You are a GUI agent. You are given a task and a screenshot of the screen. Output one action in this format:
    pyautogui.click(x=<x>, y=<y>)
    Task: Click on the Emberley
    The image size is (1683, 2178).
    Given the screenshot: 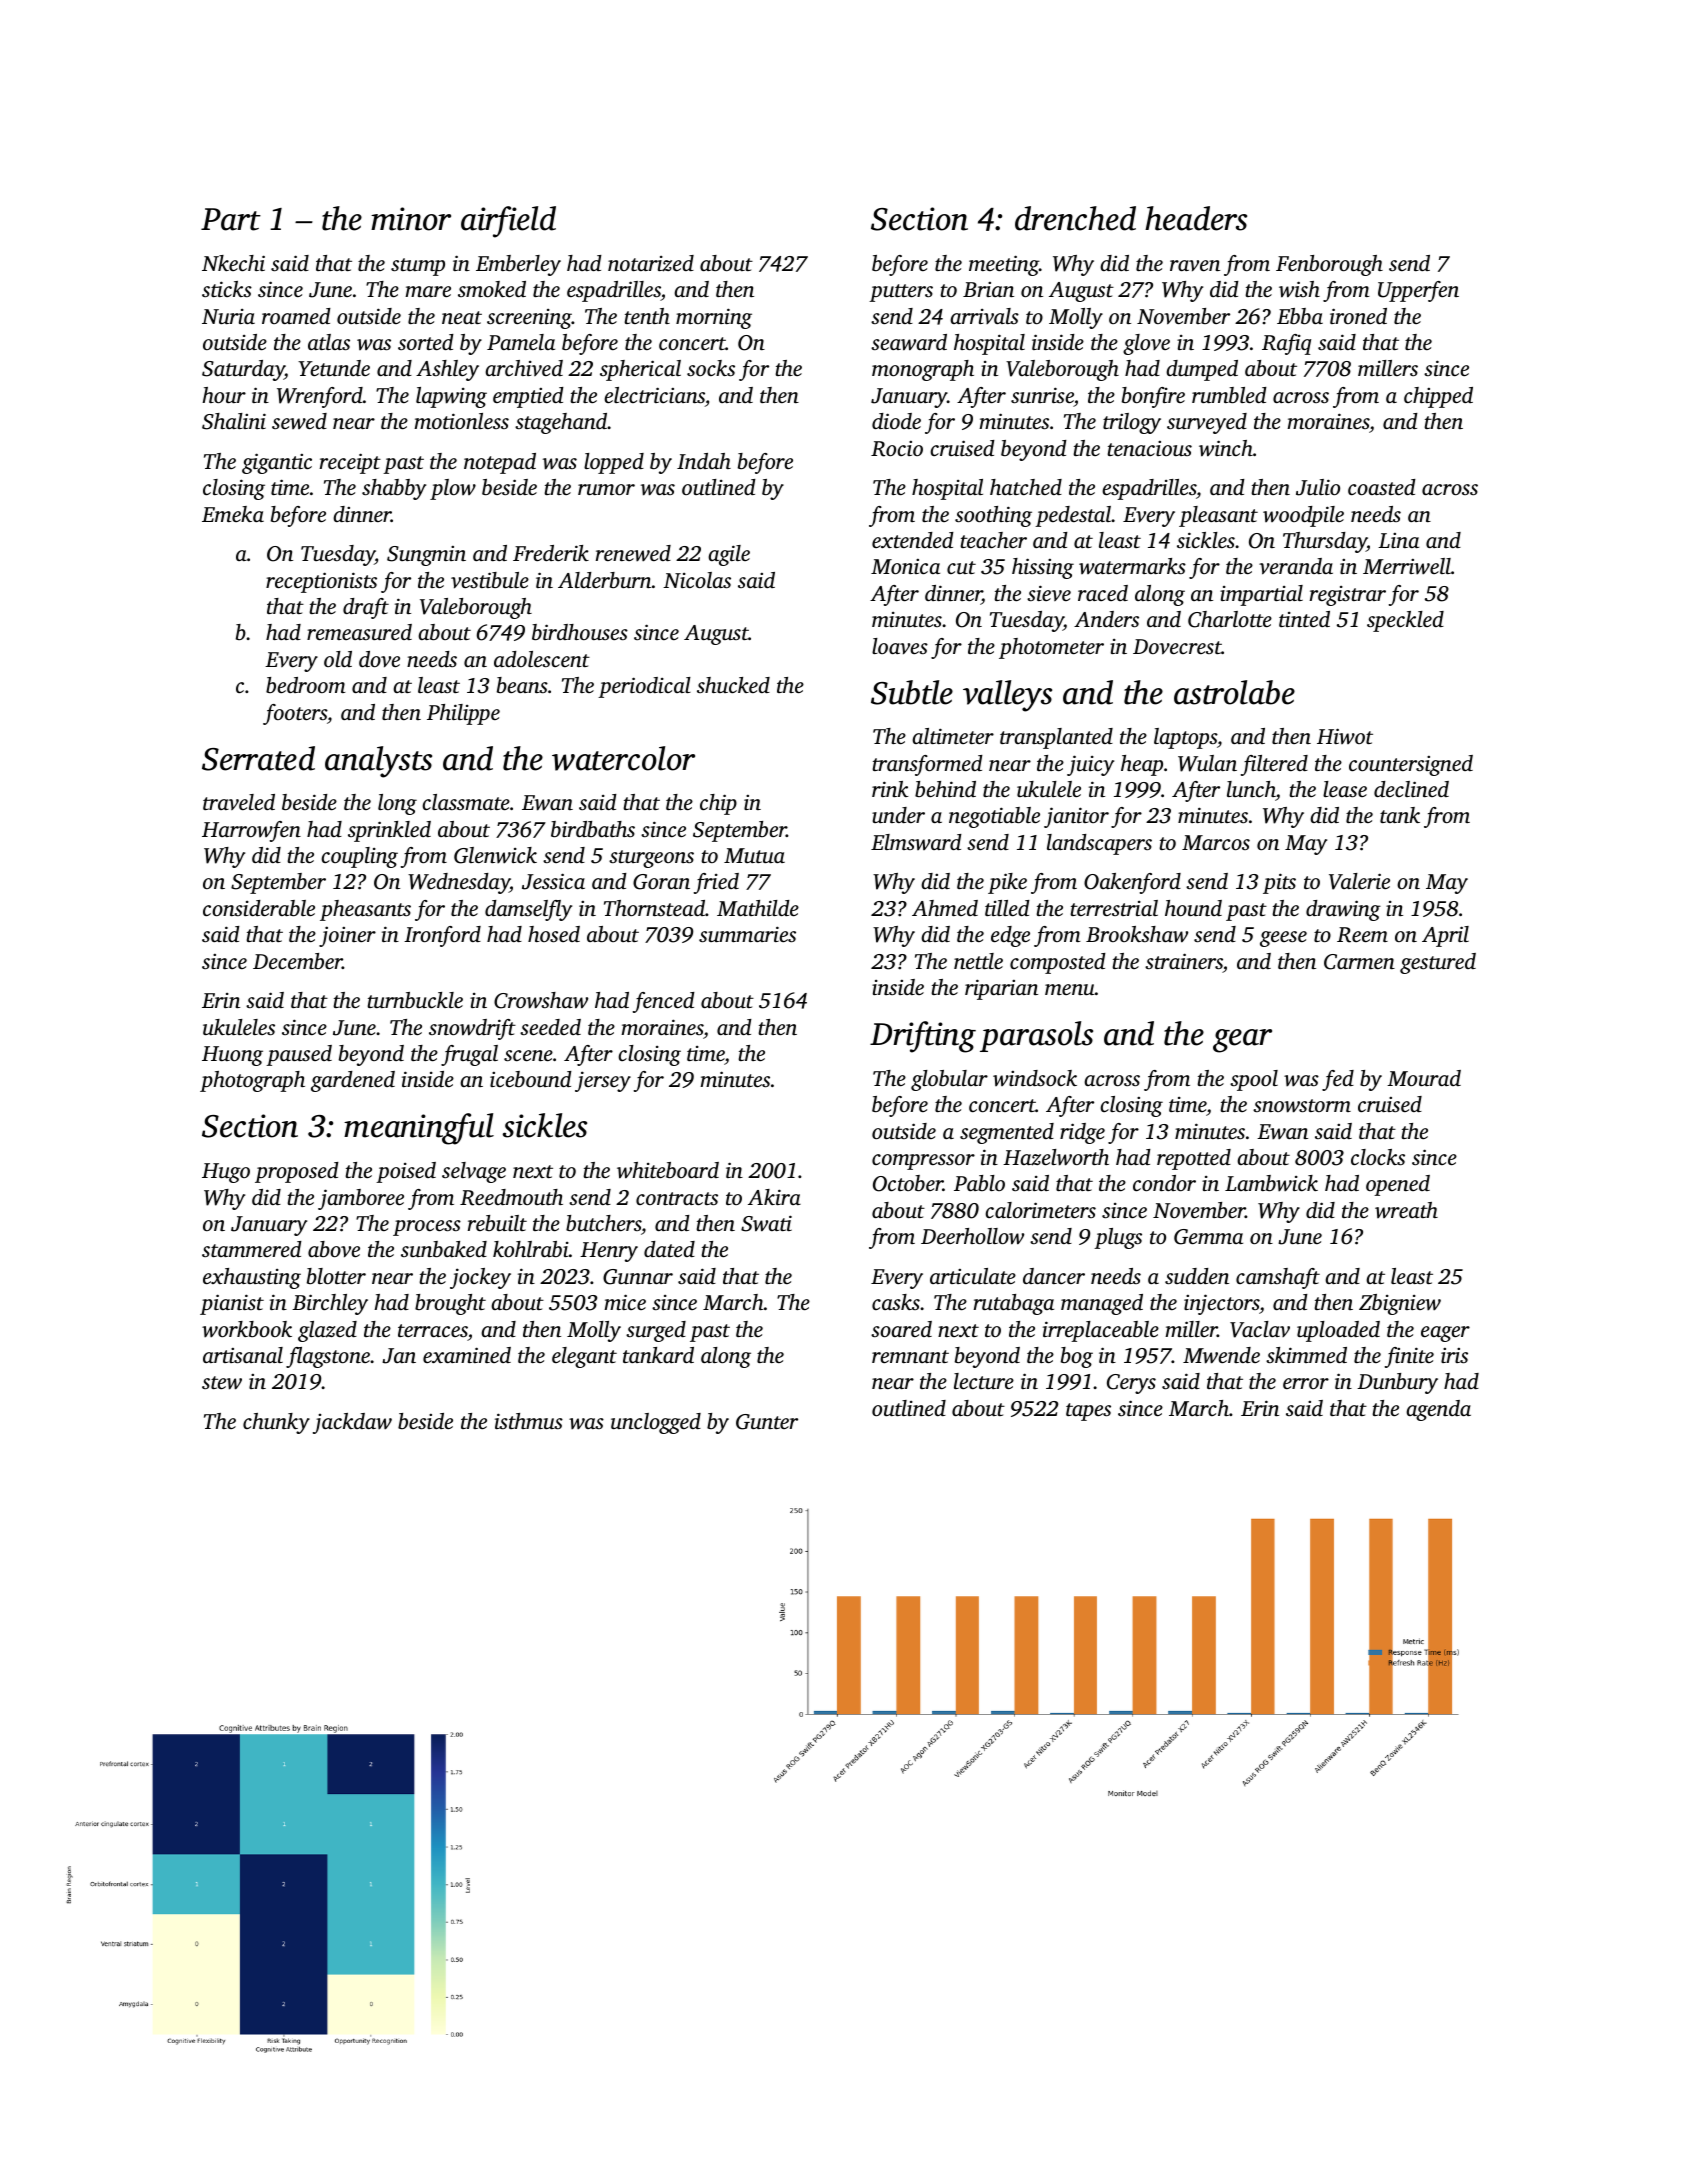 What is the action you would take?
    pyautogui.click(x=518, y=265)
